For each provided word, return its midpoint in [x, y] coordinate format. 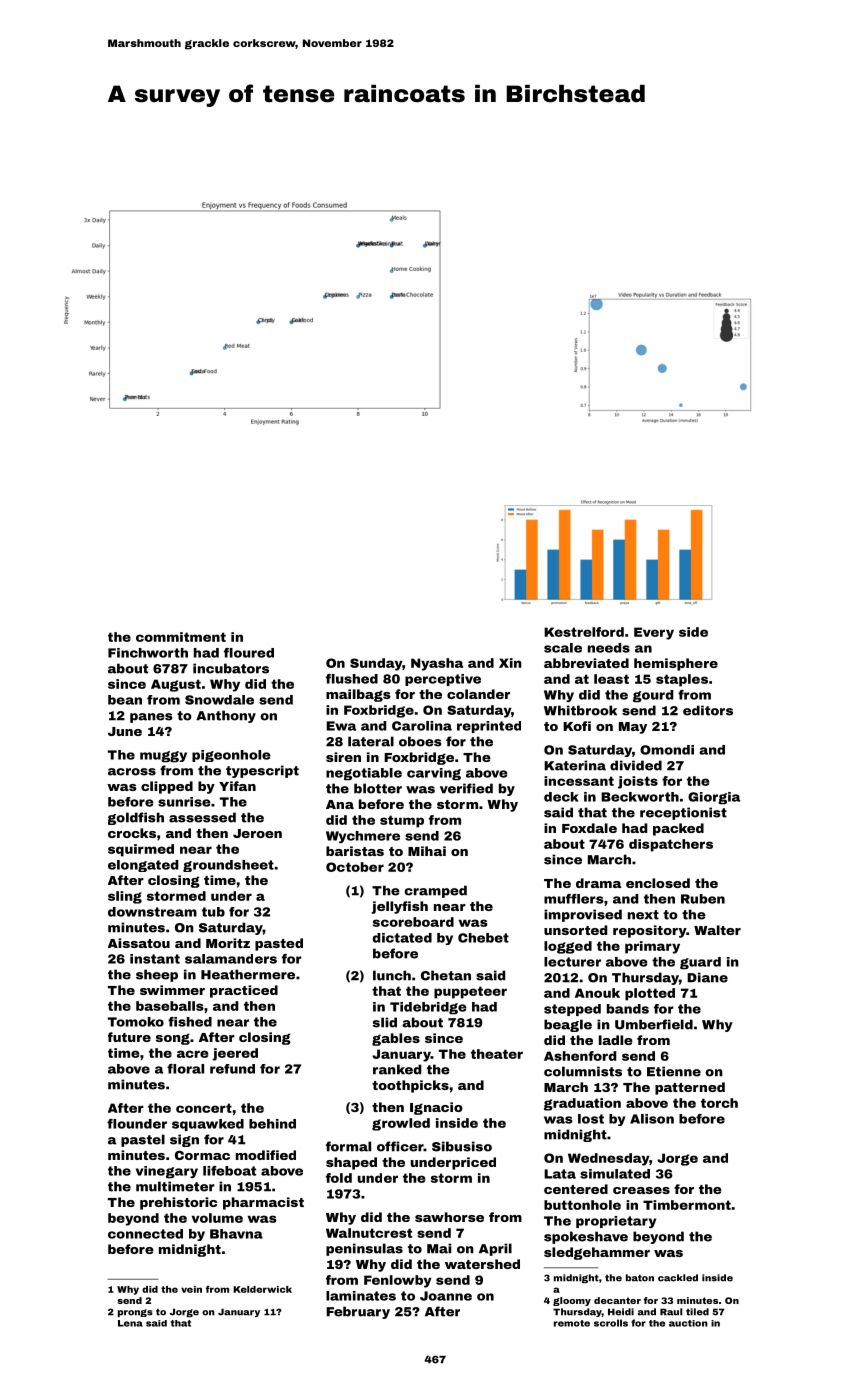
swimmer [172, 990]
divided [636, 765]
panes [151, 718]
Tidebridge [428, 1008]
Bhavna [236, 1234]
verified [466, 788]
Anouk [597, 993]
